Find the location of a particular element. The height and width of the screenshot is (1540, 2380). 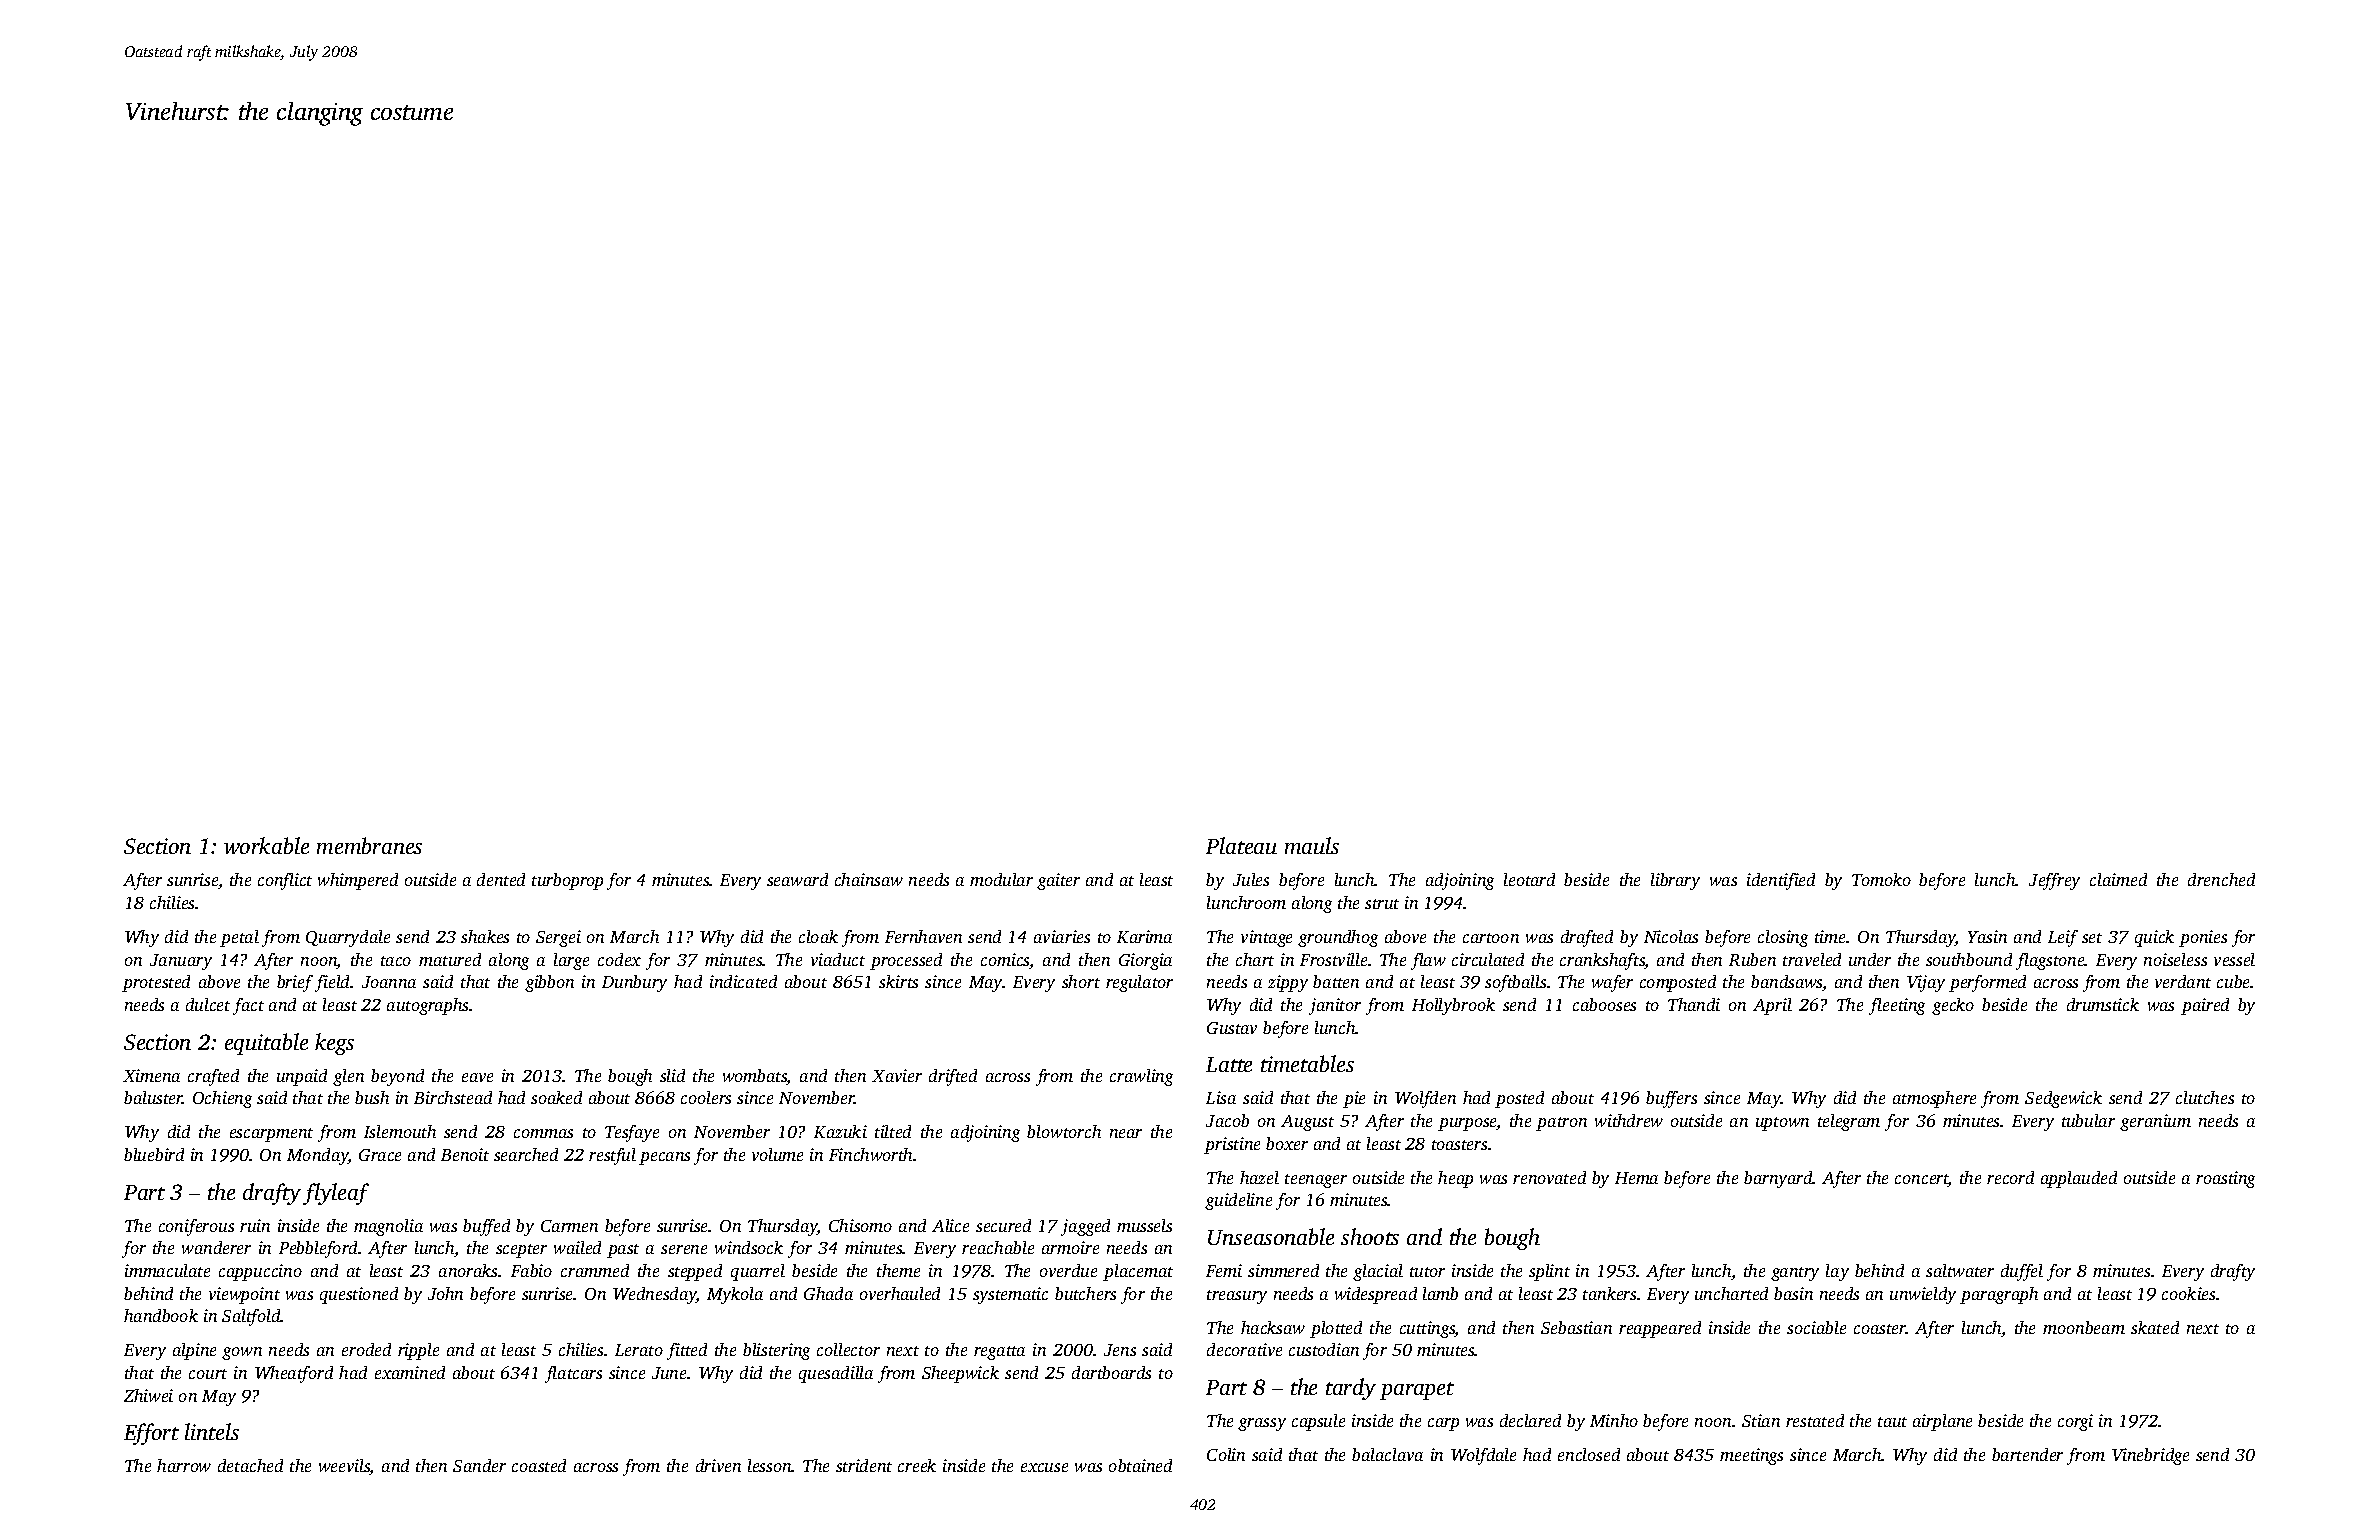

Vinebridge is located at coordinates (2150, 1456).
